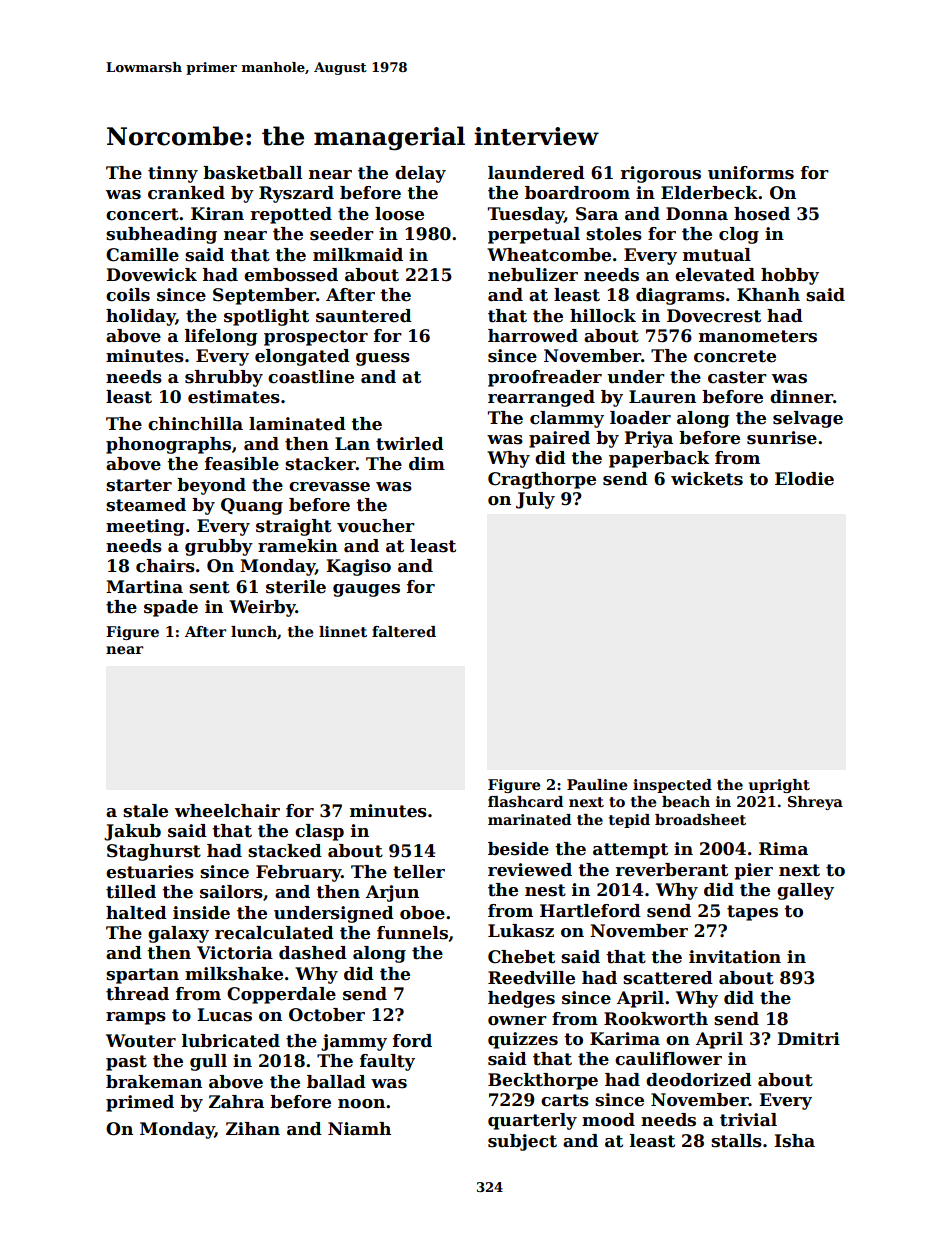 This image has height=1233, width=952. I want to click on sterile, so click(296, 587).
